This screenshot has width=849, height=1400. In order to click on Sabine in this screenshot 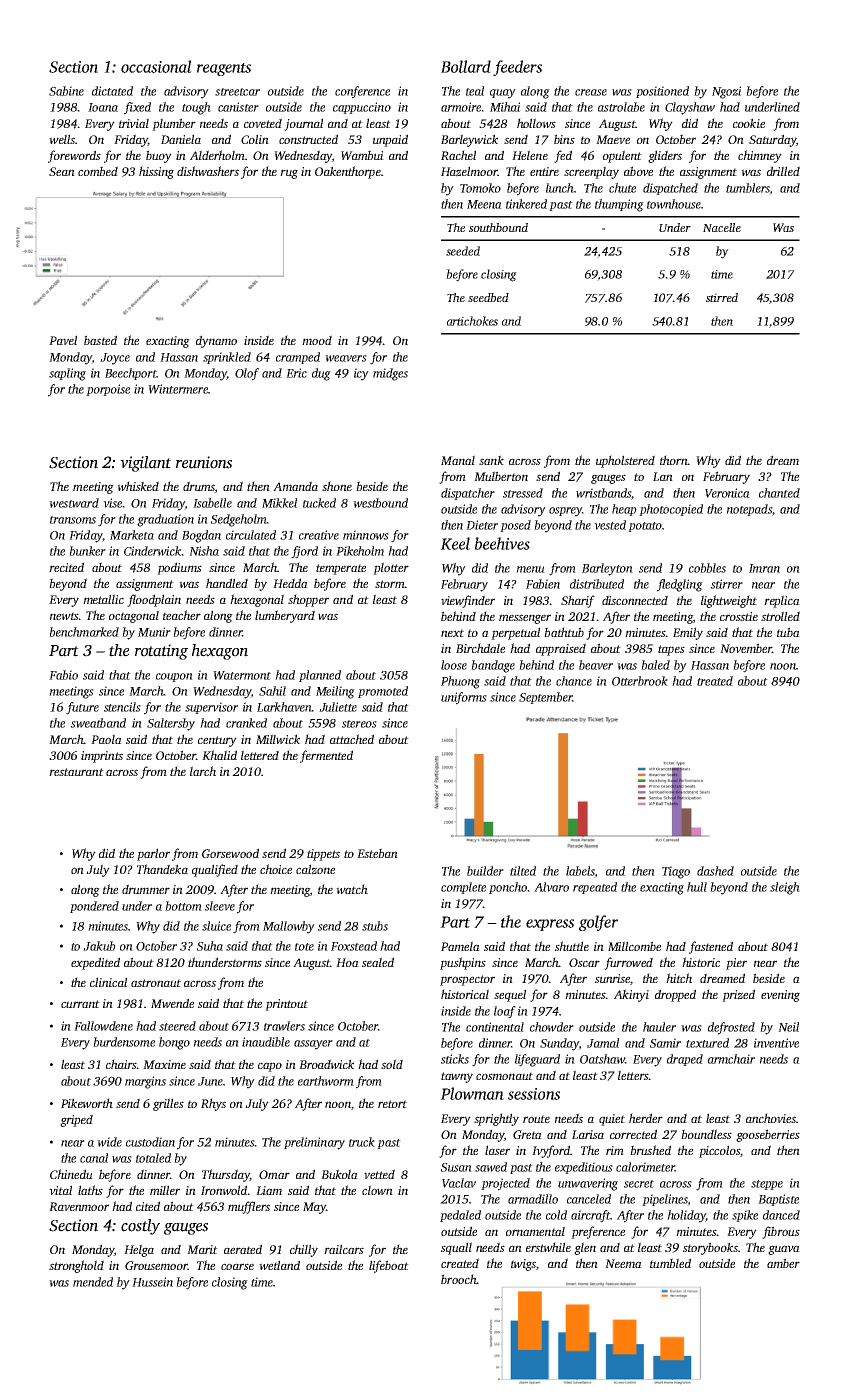, I will do `click(66, 91)`.
